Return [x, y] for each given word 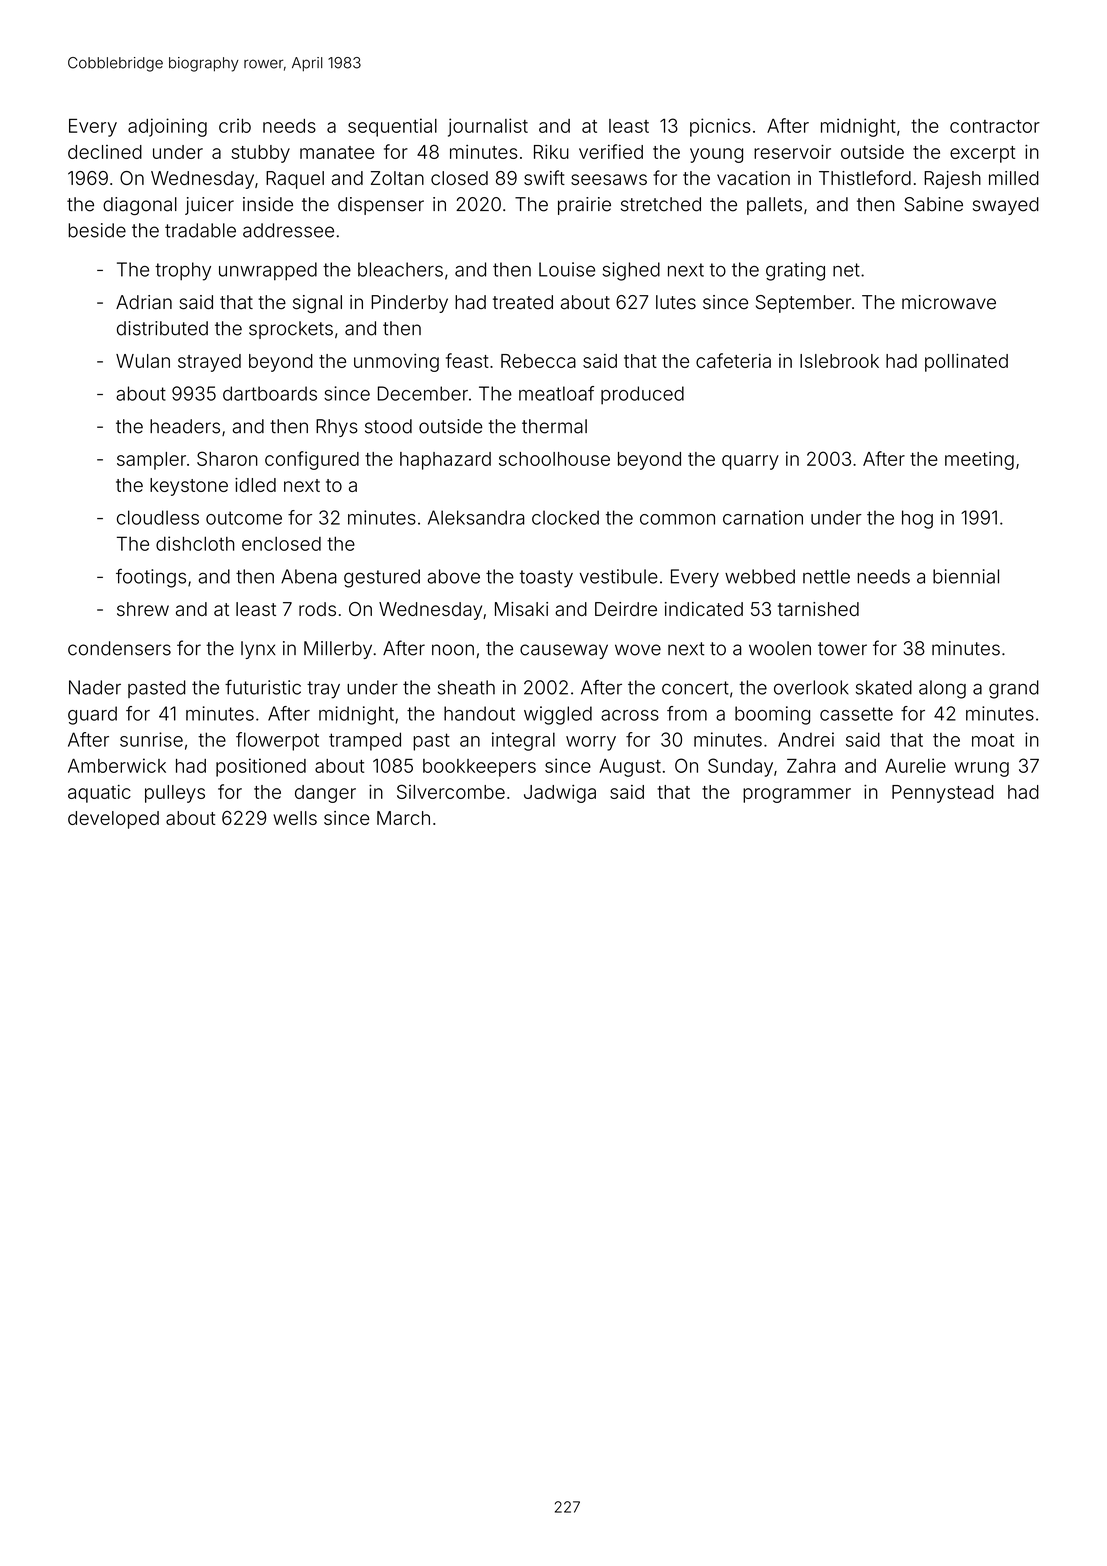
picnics [720, 127]
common [677, 519]
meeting [979, 460]
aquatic [99, 794]
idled [255, 485]
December [423, 393]
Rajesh [952, 180]
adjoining [167, 127]
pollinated [966, 363]
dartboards [270, 393]
